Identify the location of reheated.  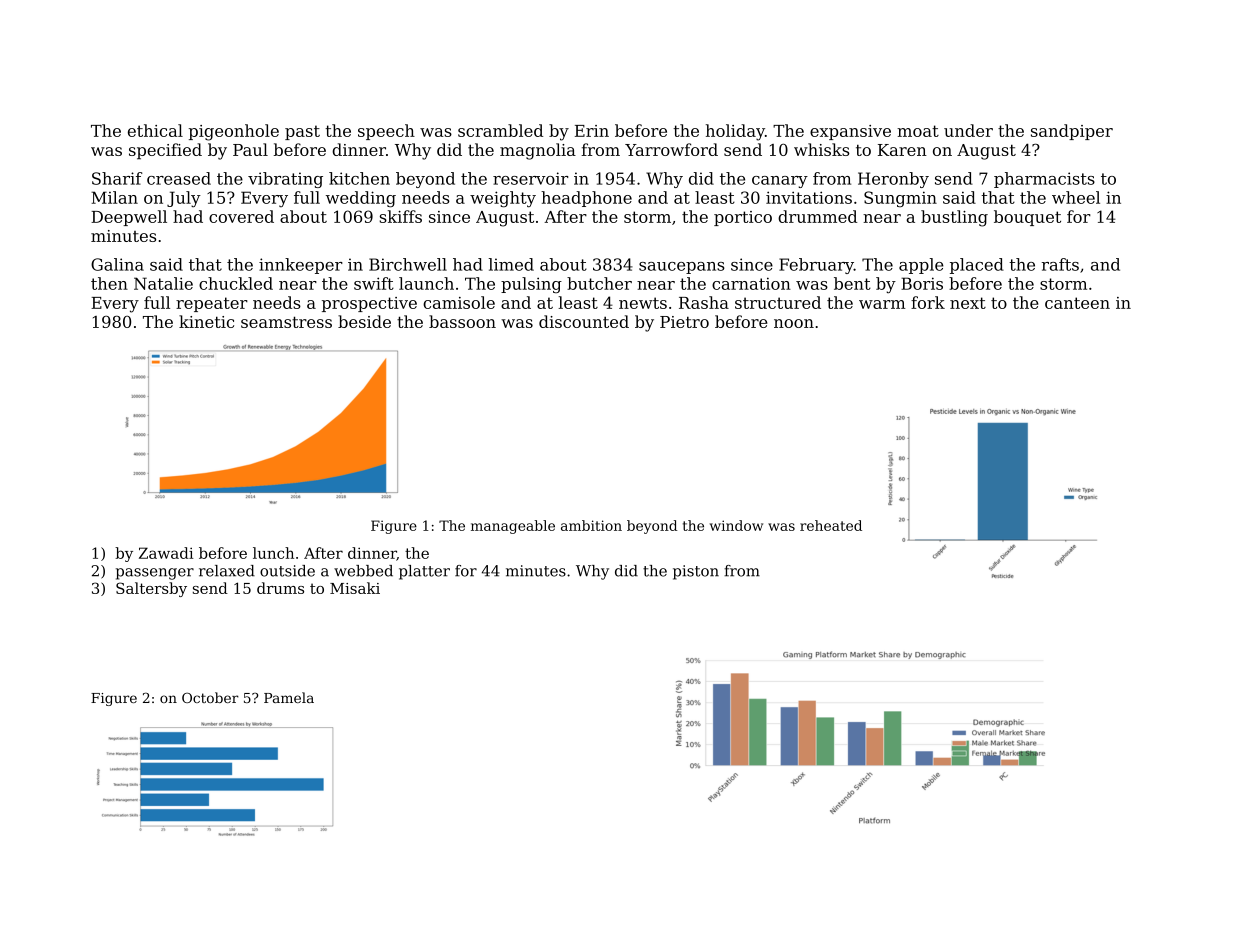
(831, 525).
